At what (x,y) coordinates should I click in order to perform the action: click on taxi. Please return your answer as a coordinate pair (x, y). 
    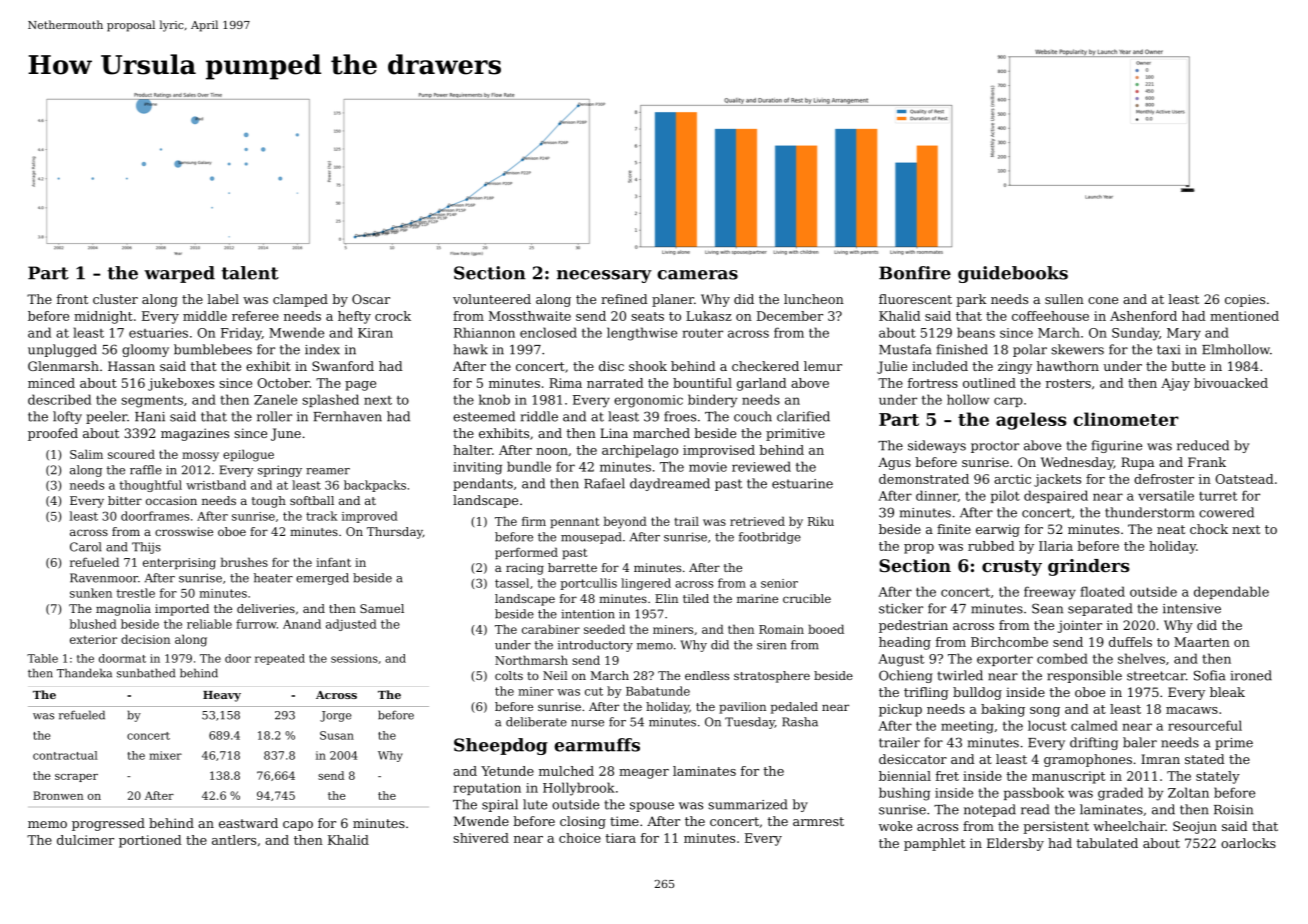
    Looking at the image, I should click on (1168, 350).
